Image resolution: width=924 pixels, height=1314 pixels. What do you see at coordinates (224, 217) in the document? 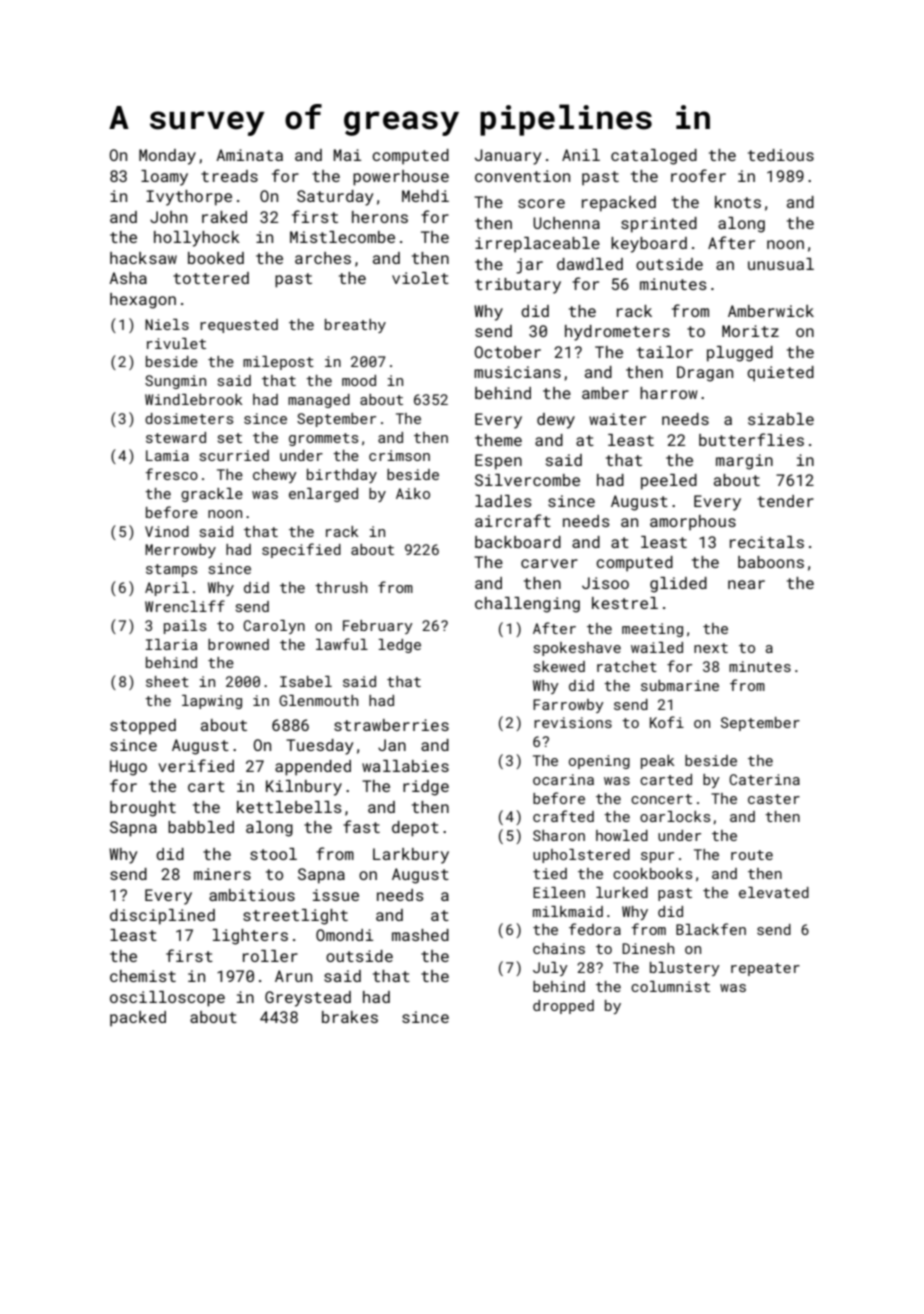
I see `raked` at bounding box center [224, 217].
